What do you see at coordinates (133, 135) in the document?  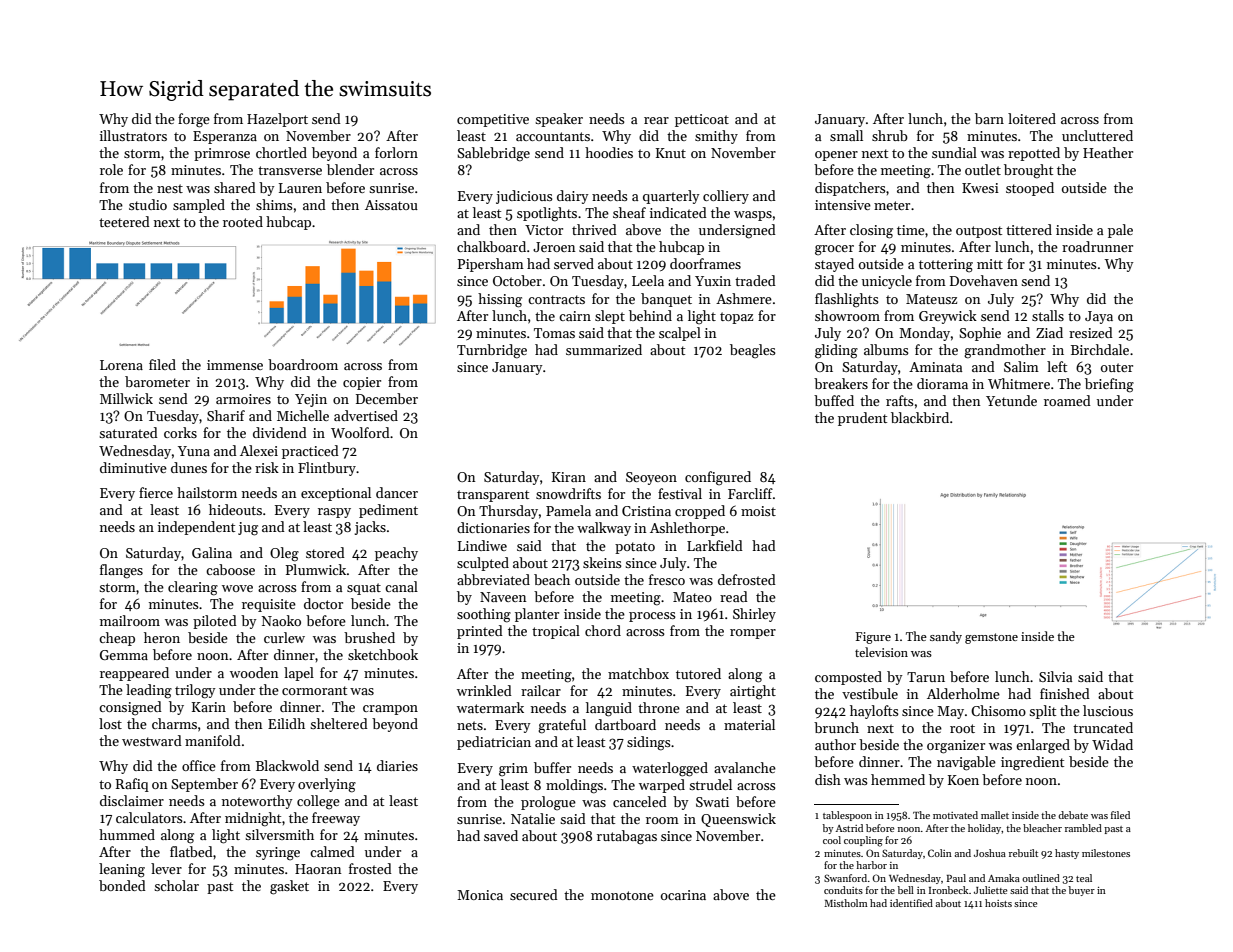 I see `illustrators` at bounding box center [133, 135].
